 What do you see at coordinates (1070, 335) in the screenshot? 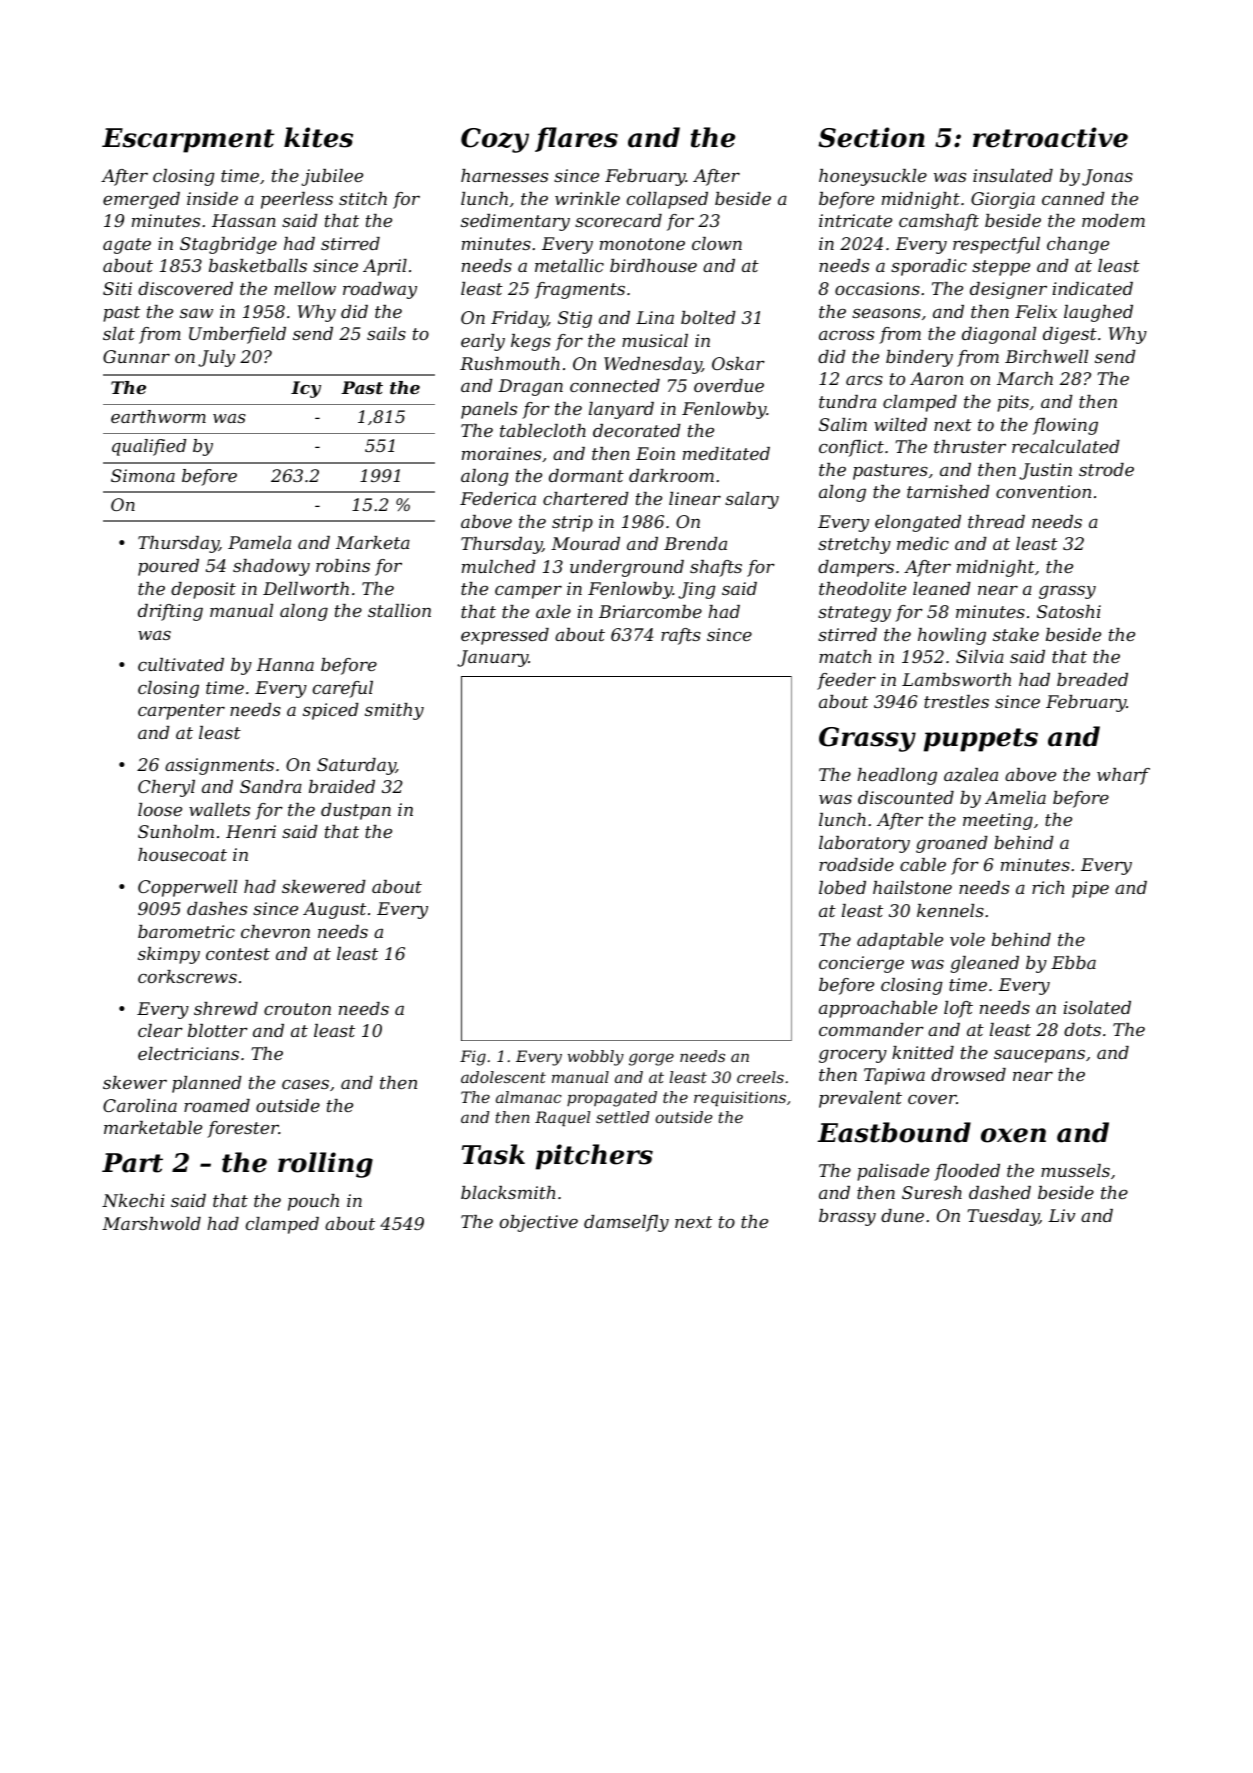
I see `digest` at bounding box center [1070, 335].
